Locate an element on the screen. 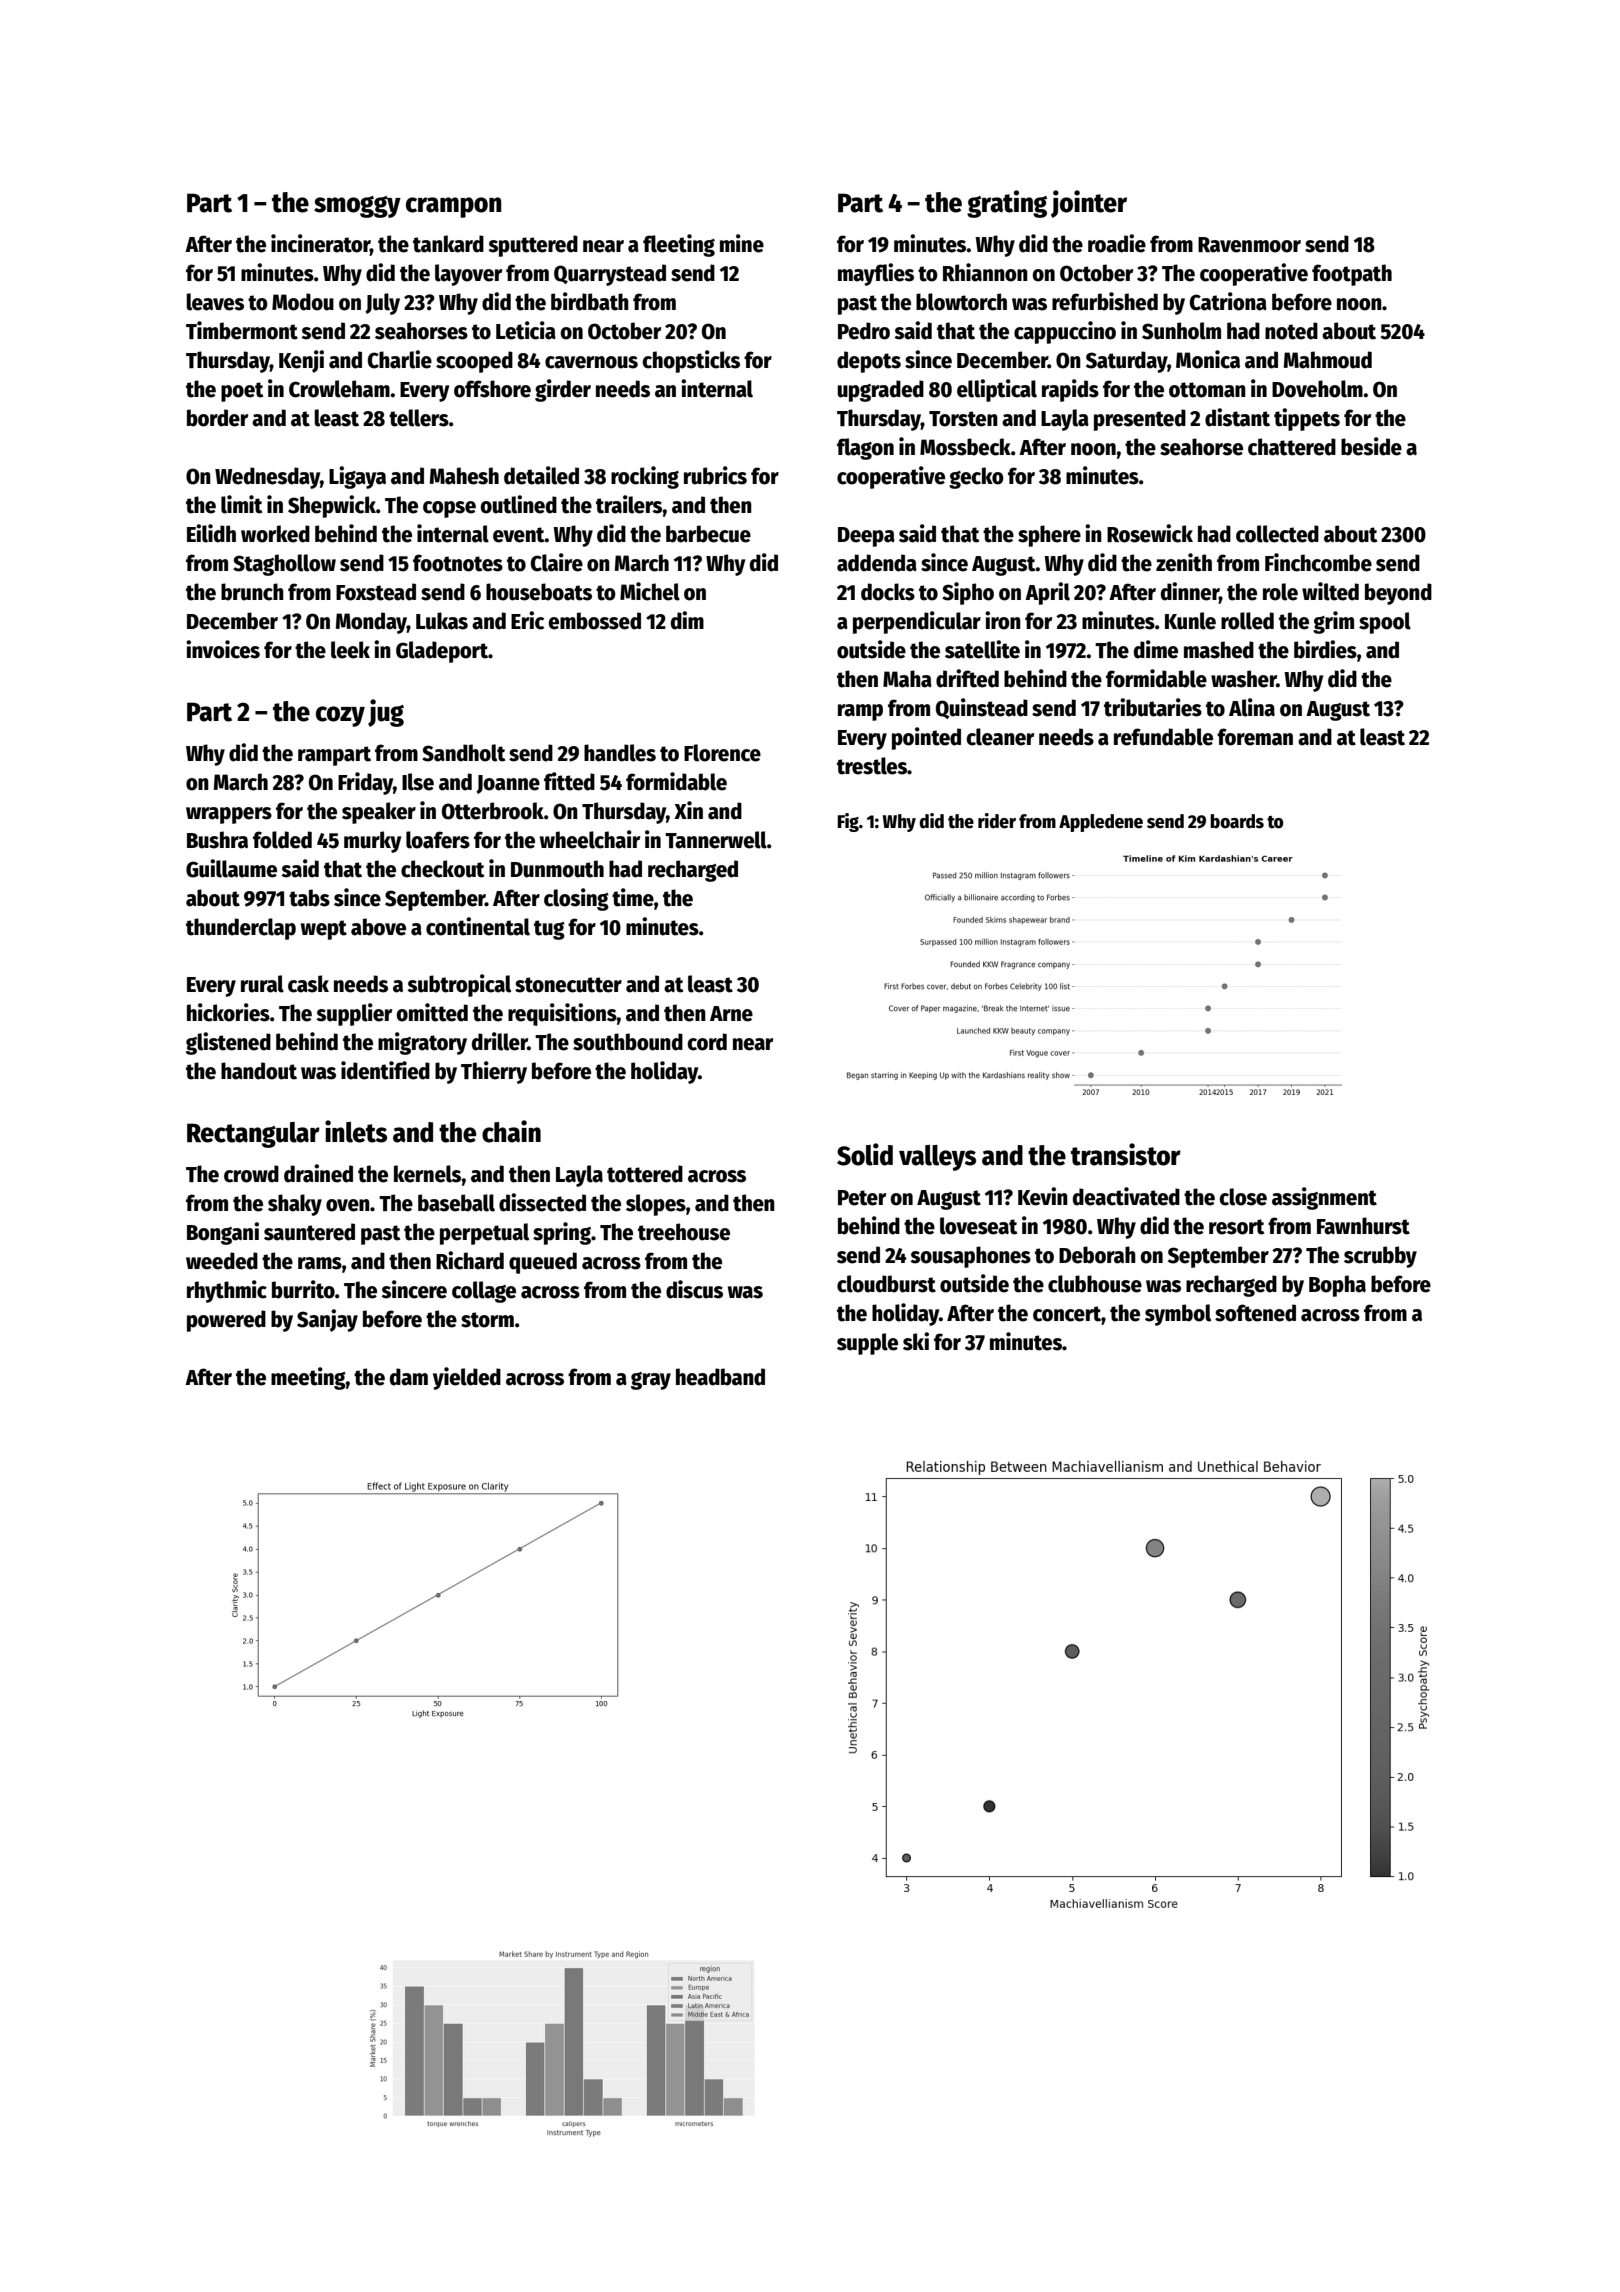  transistor is located at coordinates (1126, 1154).
